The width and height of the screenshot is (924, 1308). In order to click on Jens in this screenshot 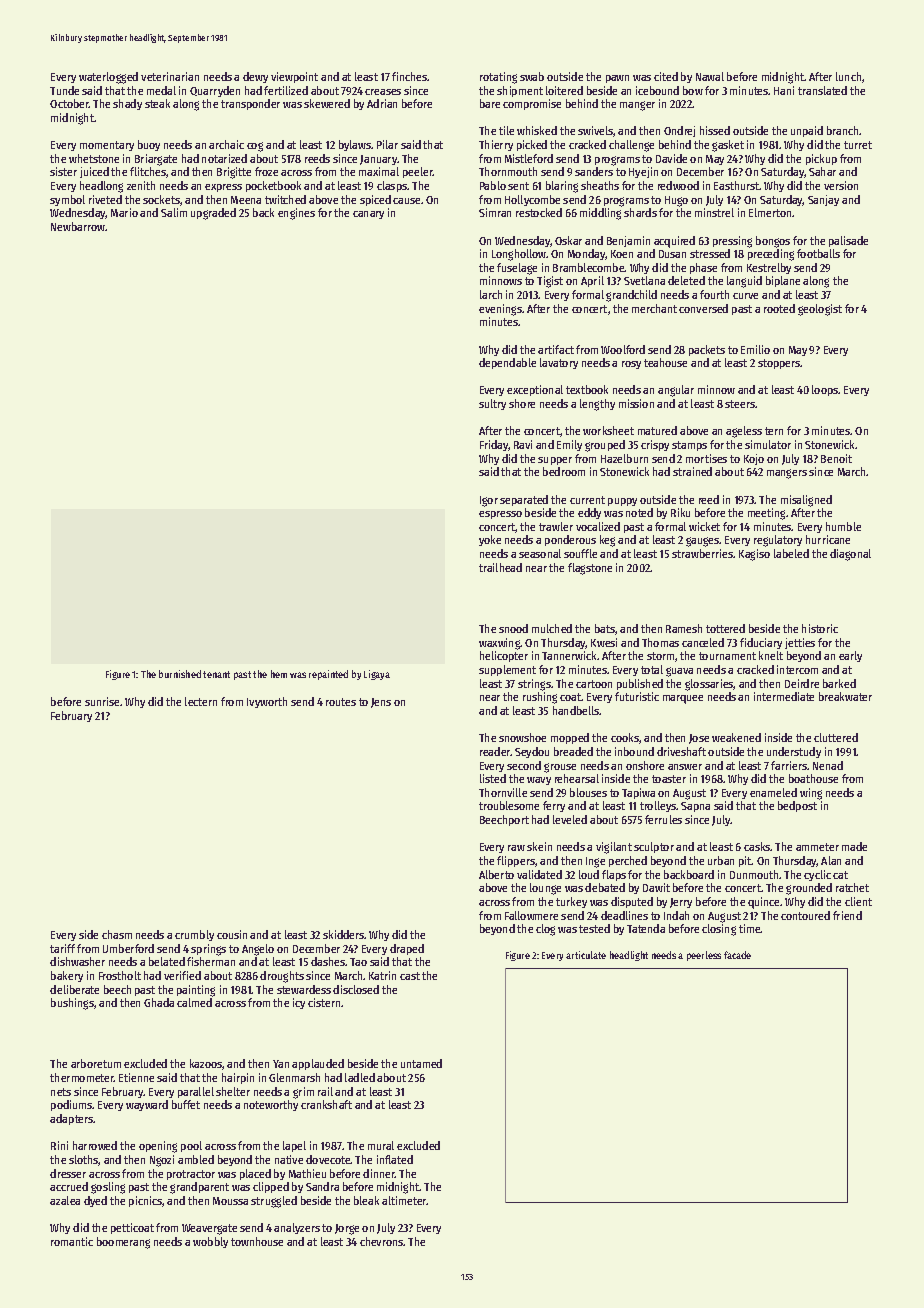, I will do `click(381, 703)`.
